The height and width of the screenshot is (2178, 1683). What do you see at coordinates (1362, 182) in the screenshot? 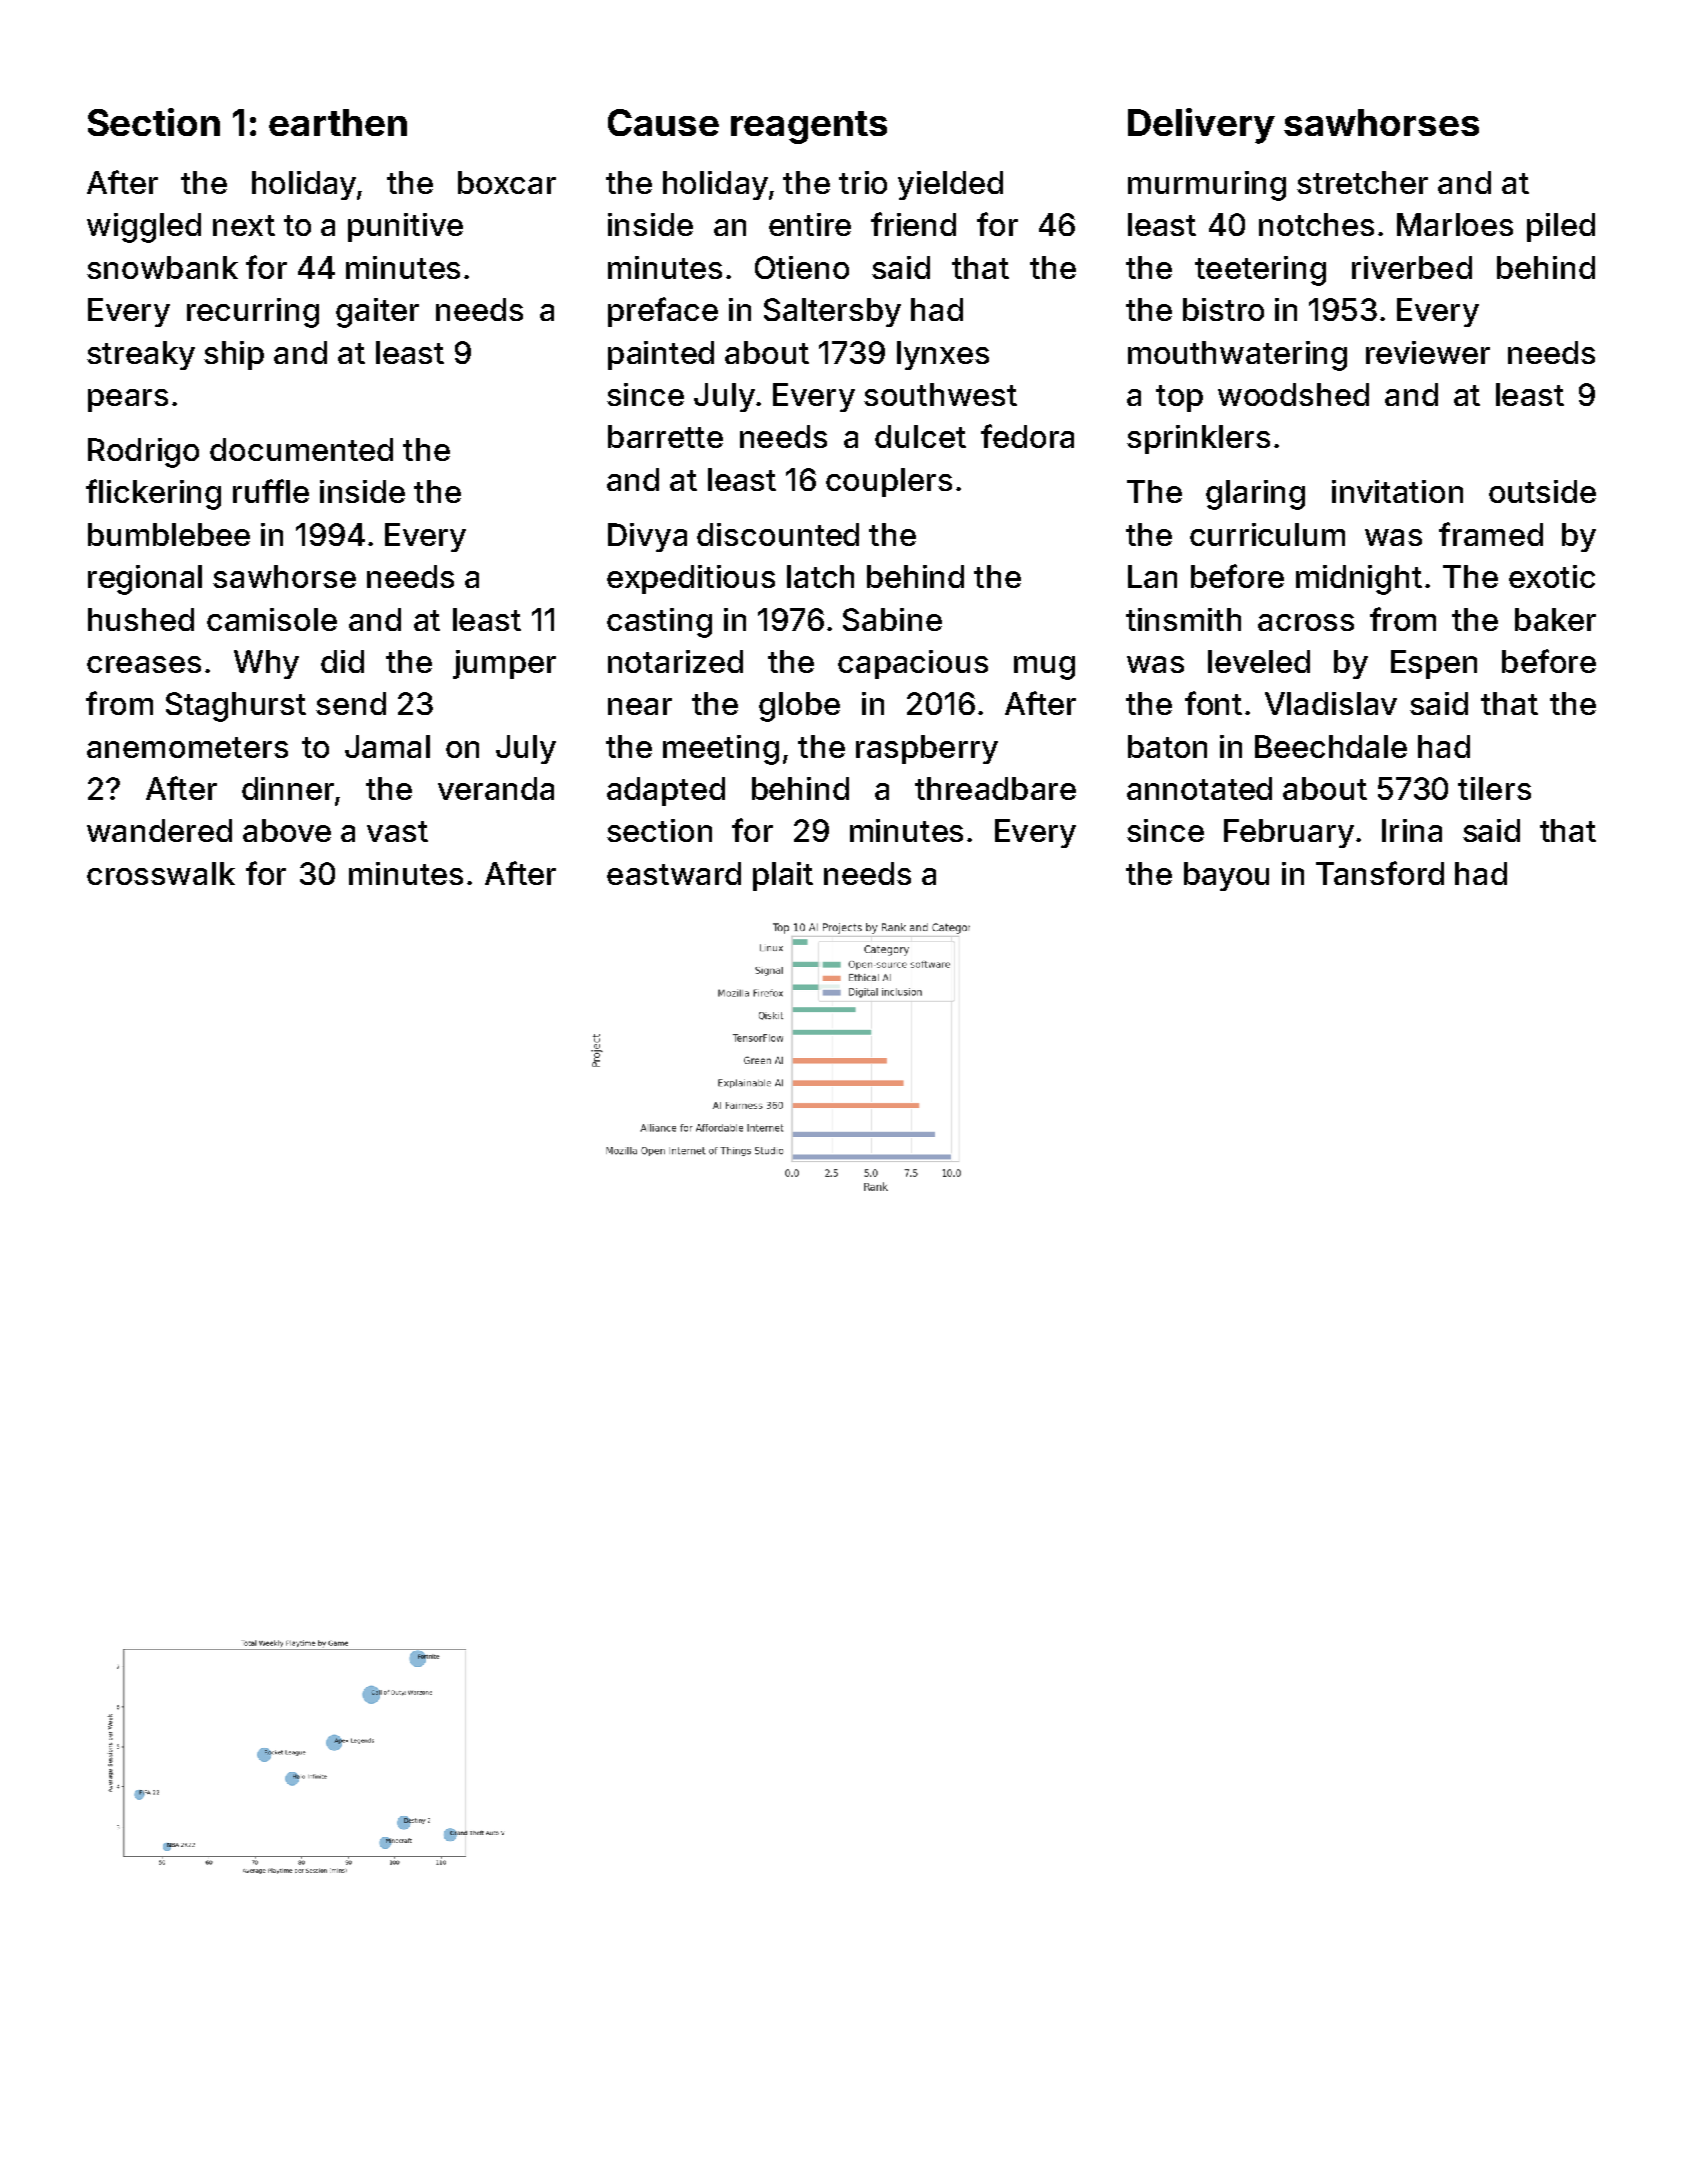
I see `stretcher` at bounding box center [1362, 182].
